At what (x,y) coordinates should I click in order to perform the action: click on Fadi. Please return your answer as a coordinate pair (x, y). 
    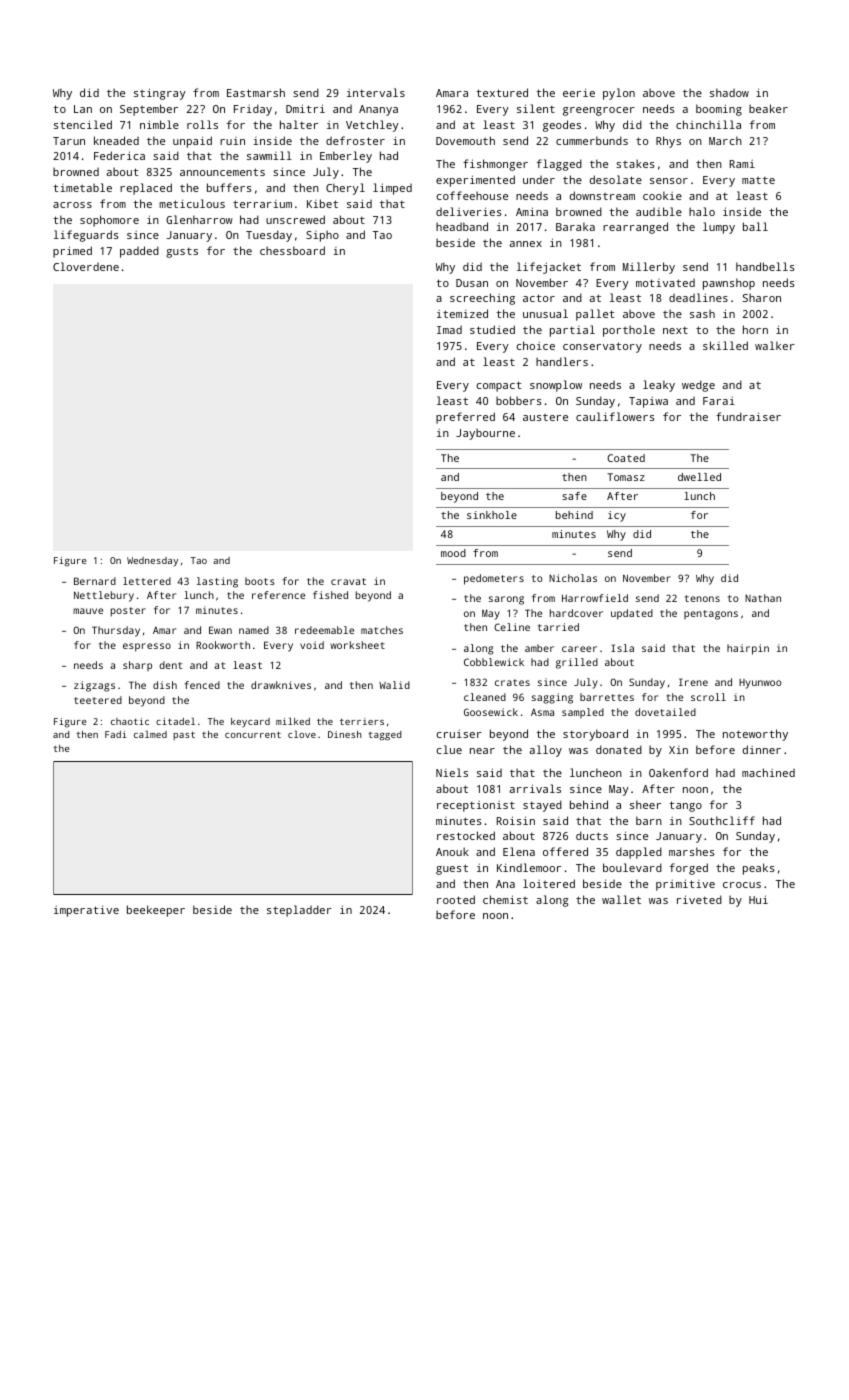
    Looking at the image, I should click on (116, 734).
